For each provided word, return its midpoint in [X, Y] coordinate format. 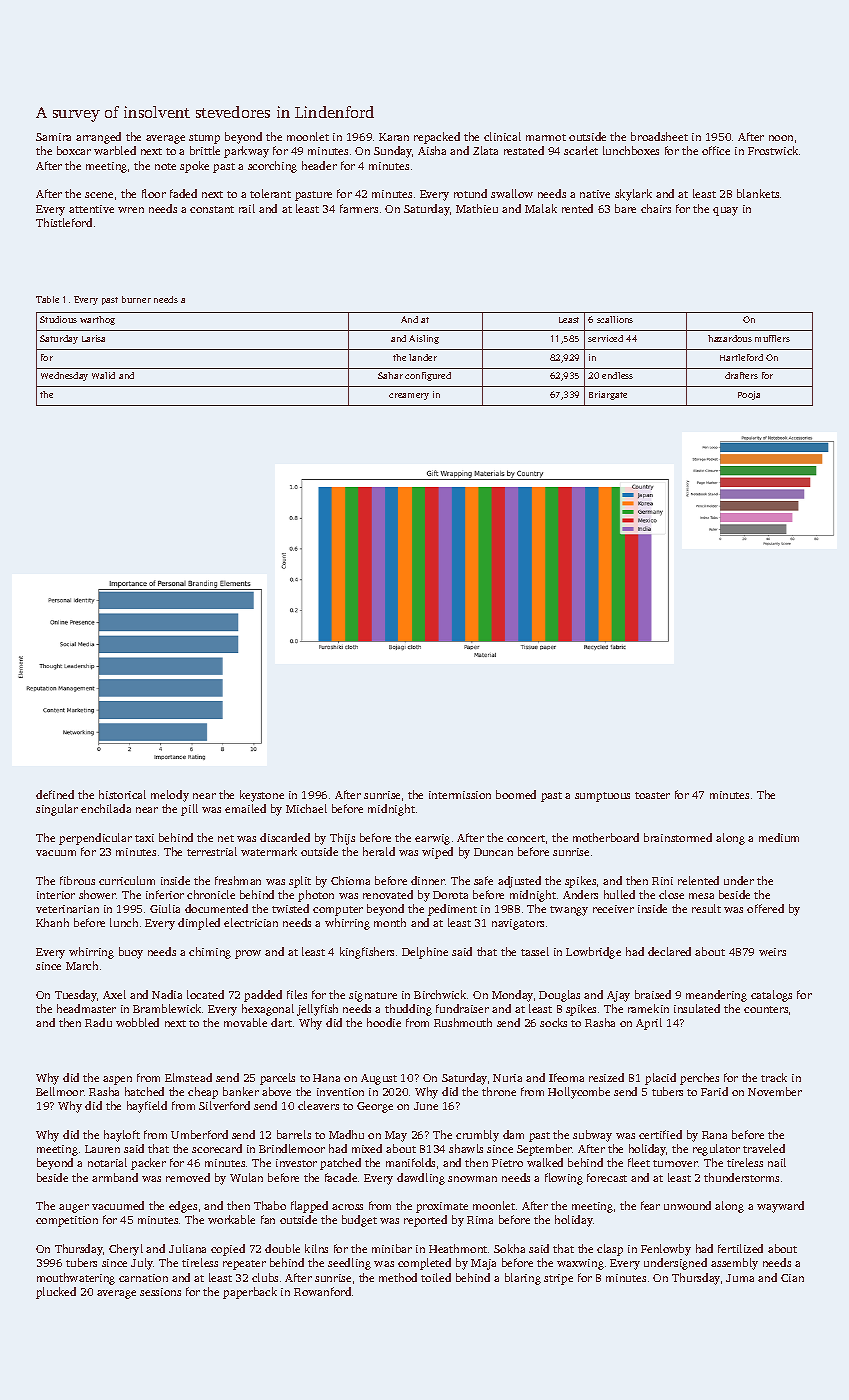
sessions [160, 1292]
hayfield [147, 1107]
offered [765, 908]
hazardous [730, 338]
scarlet [581, 150]
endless [617, 375]
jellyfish [317, 1010]
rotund [470, 193]
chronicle [211, 894]
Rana [714, 1135]
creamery [409, 396]
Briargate [608, 395]
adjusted [519, 882]
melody [170, 796]
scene [99, 195]
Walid [103, 375]
